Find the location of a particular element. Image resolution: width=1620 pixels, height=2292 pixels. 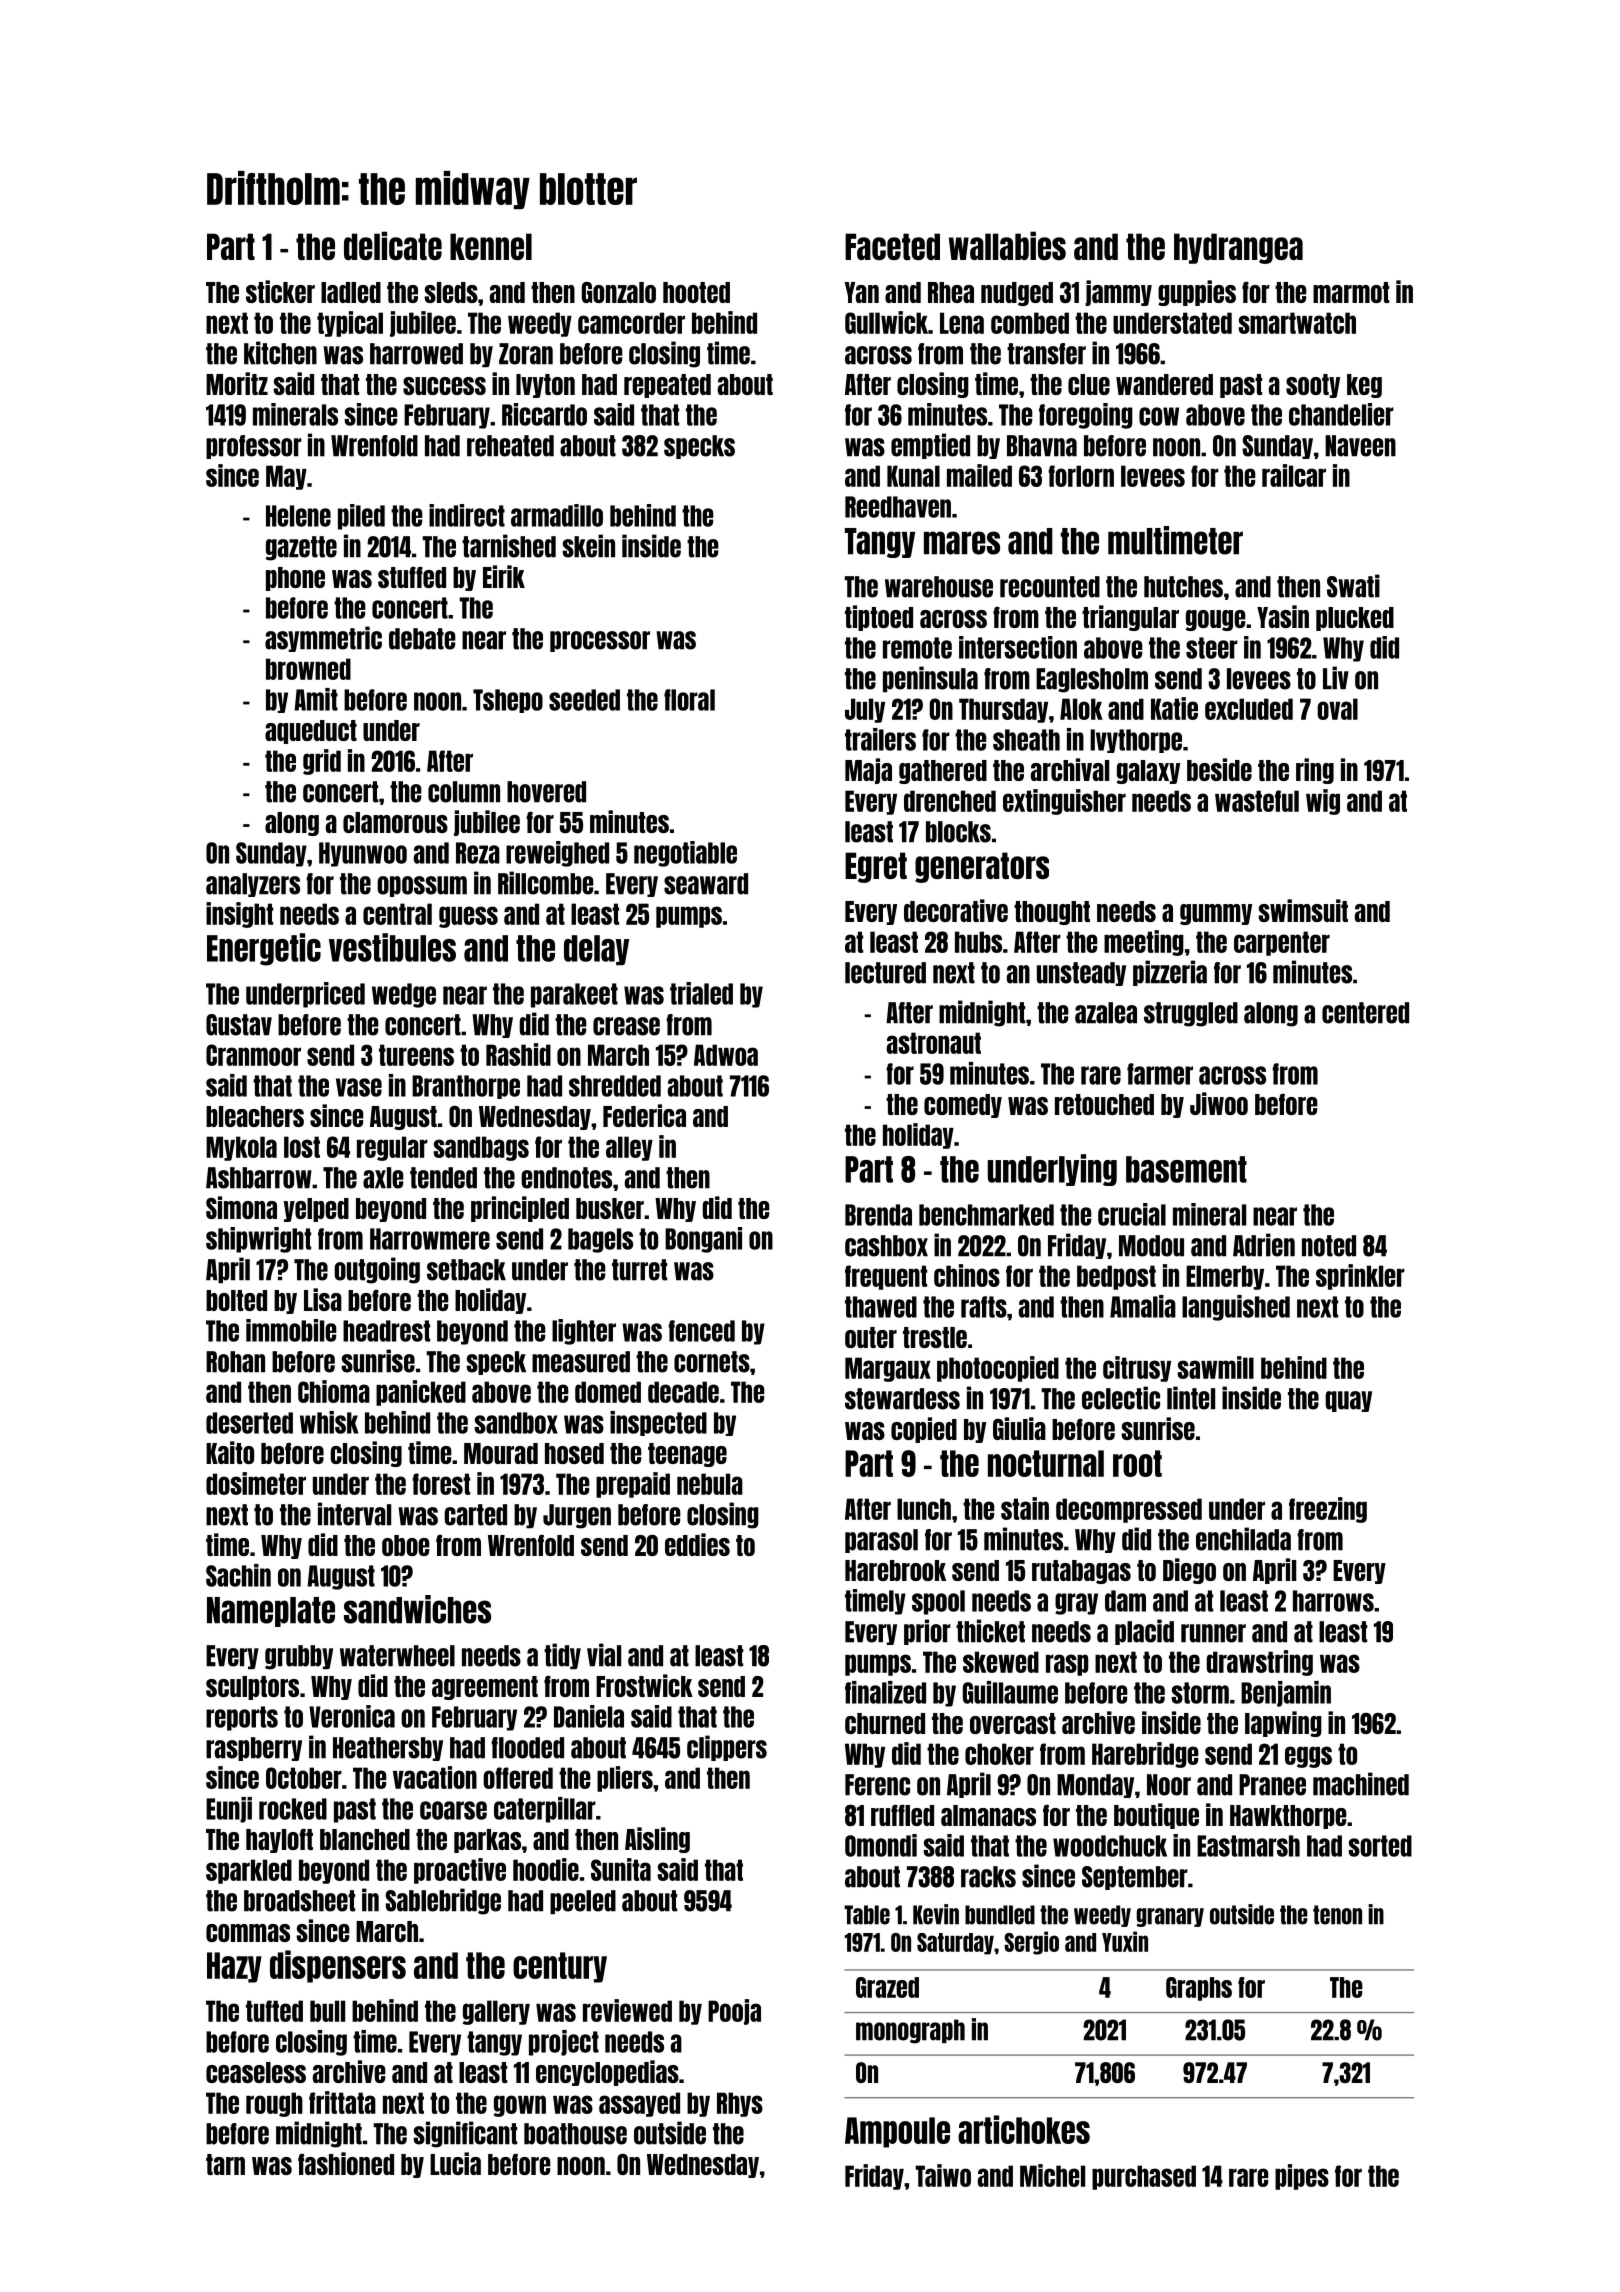

lectured is located at coordinates (885, 973).
